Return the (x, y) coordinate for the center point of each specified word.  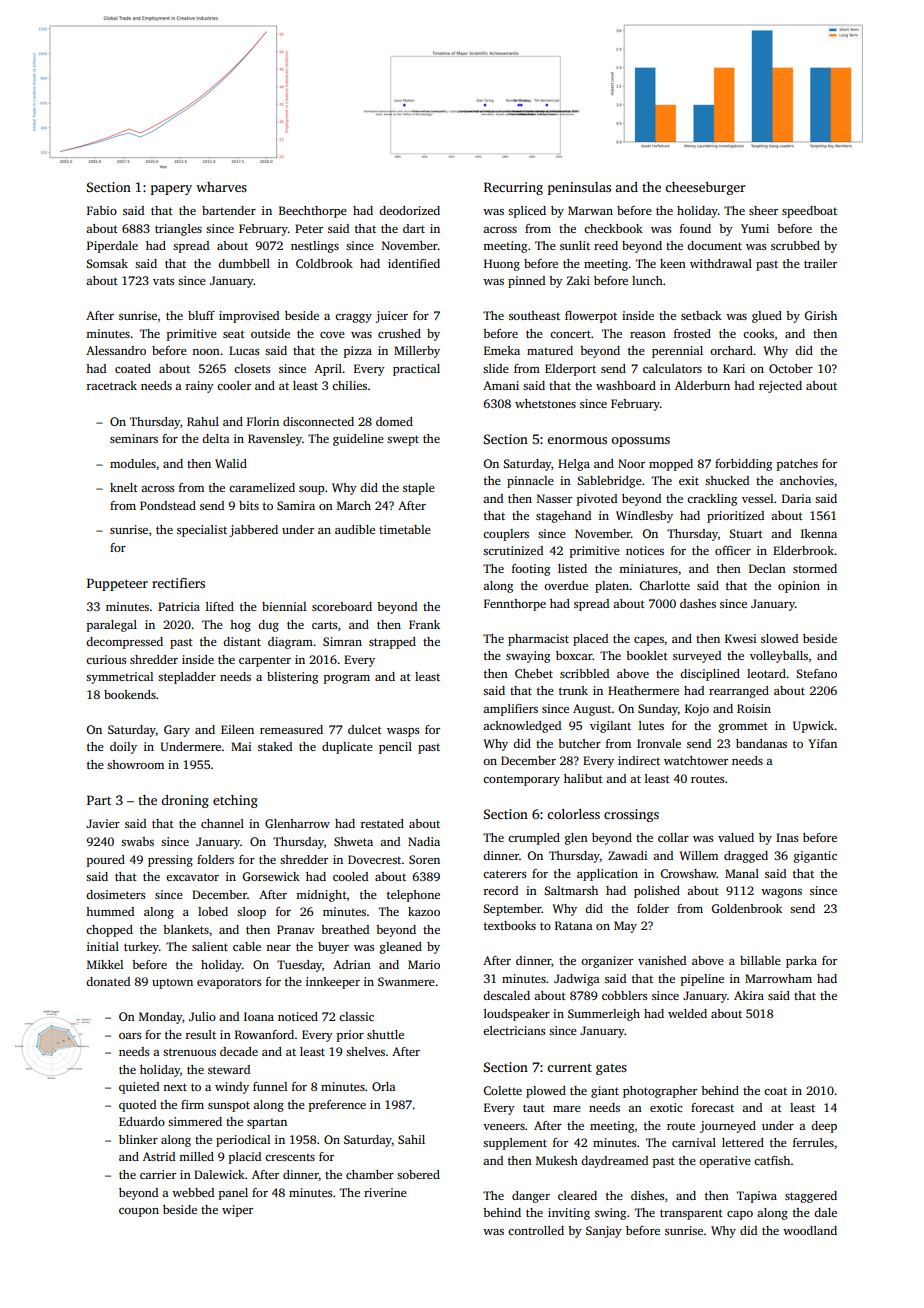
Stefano (816, 673)
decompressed (124, 643)
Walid (231, 463)
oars (130, 1036)
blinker (138, 1139)
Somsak (107, 263)
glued (767, 317)
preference (337, 1106)
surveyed (697, 657)
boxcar (574, 655)
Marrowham (778, 978)
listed (572, 568)
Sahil (411, 1139)
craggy (353, 318)
